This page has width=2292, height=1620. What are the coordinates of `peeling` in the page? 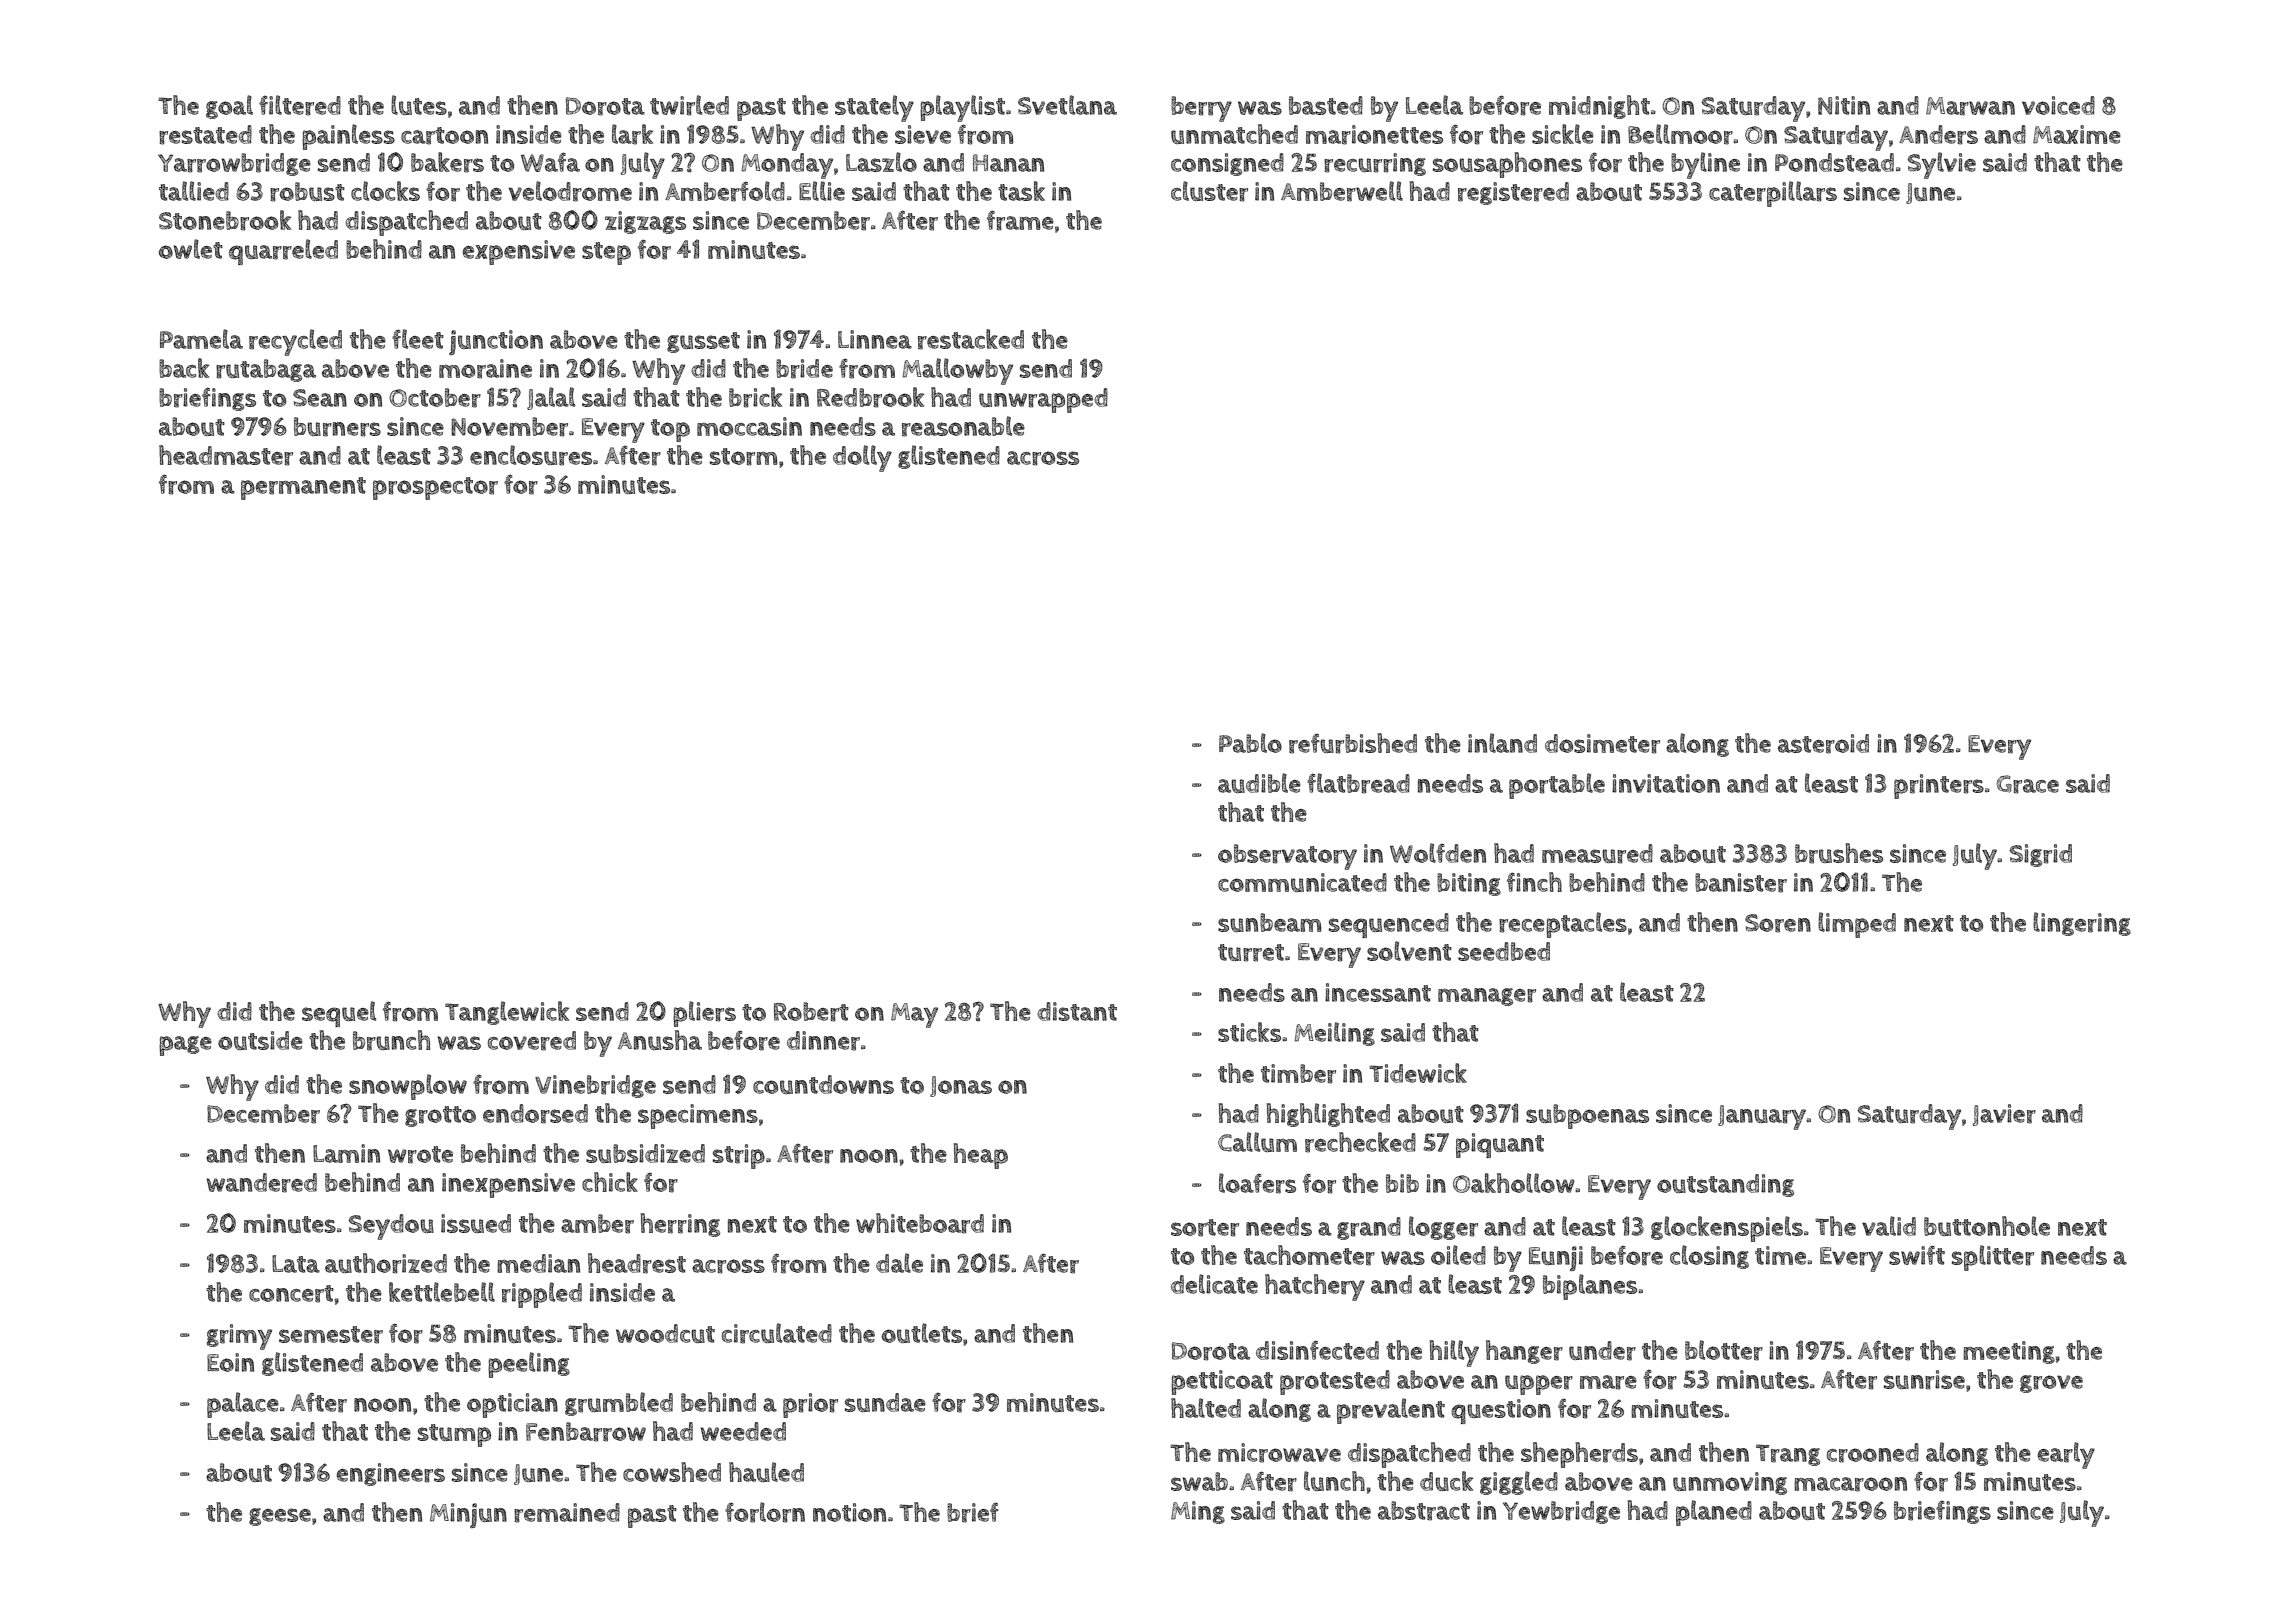 It's located at (529, 1365).
